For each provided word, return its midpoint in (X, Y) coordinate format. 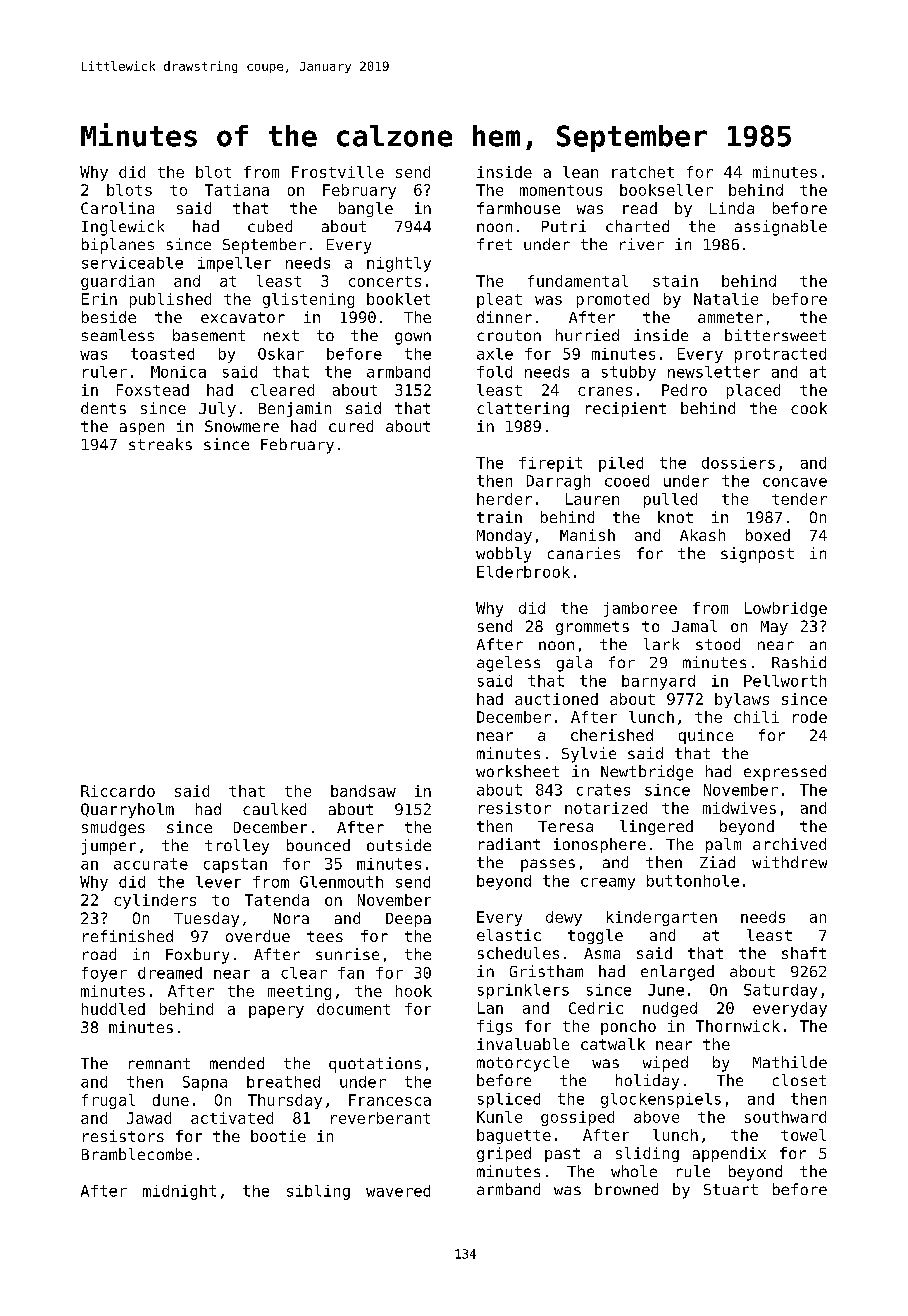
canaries (584, 553)
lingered (656, 827)
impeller (234, 264)
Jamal (694, 626)
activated (232, 1118)
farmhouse (518, 208)
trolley (237, 847)
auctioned (556, 699)
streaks (160, 444)
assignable (781, 228)
